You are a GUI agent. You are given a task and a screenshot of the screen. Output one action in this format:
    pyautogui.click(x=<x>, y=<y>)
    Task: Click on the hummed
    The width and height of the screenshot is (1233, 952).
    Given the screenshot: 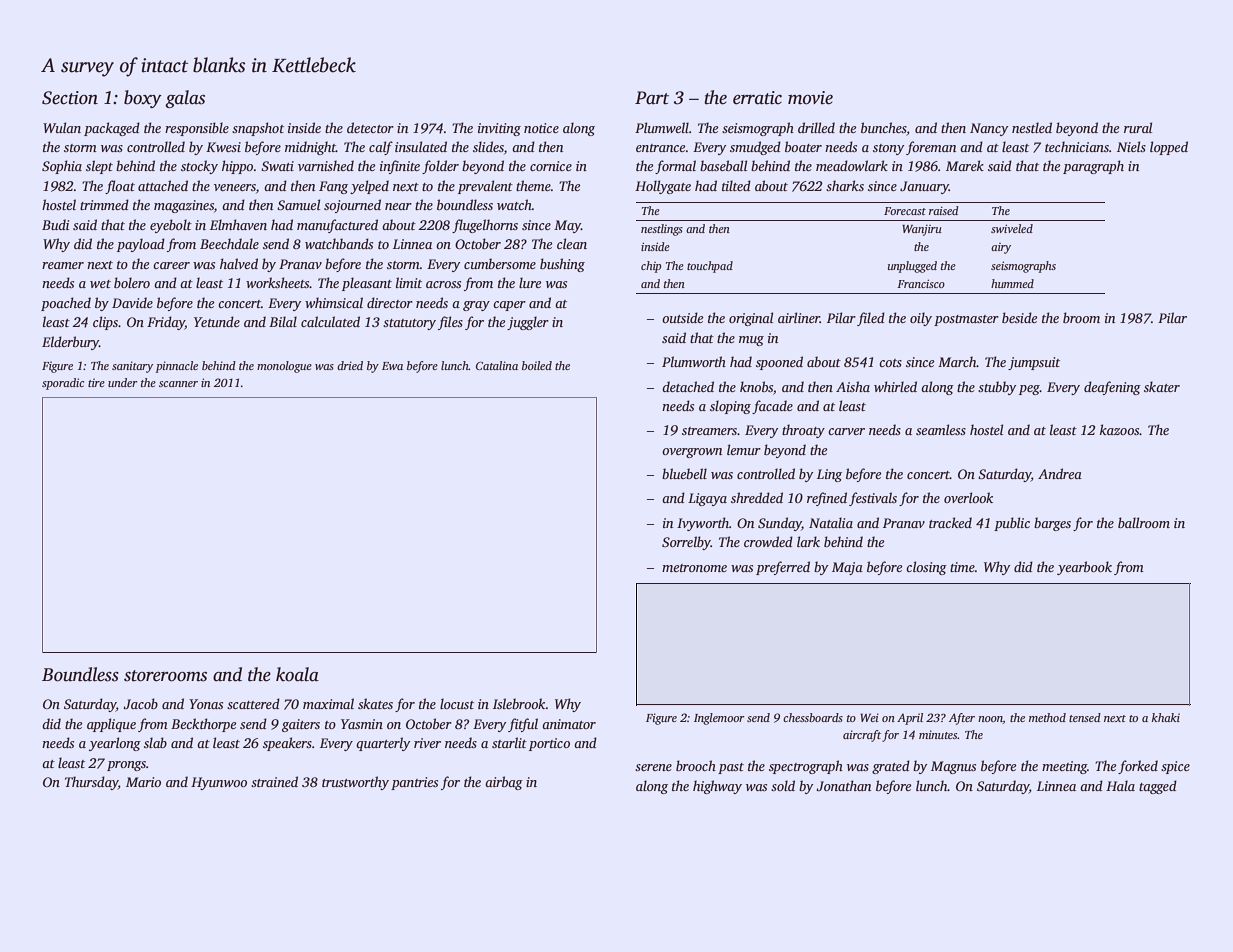 What is the action you would take?
    pyautogui.click(x=1012, y=283)
